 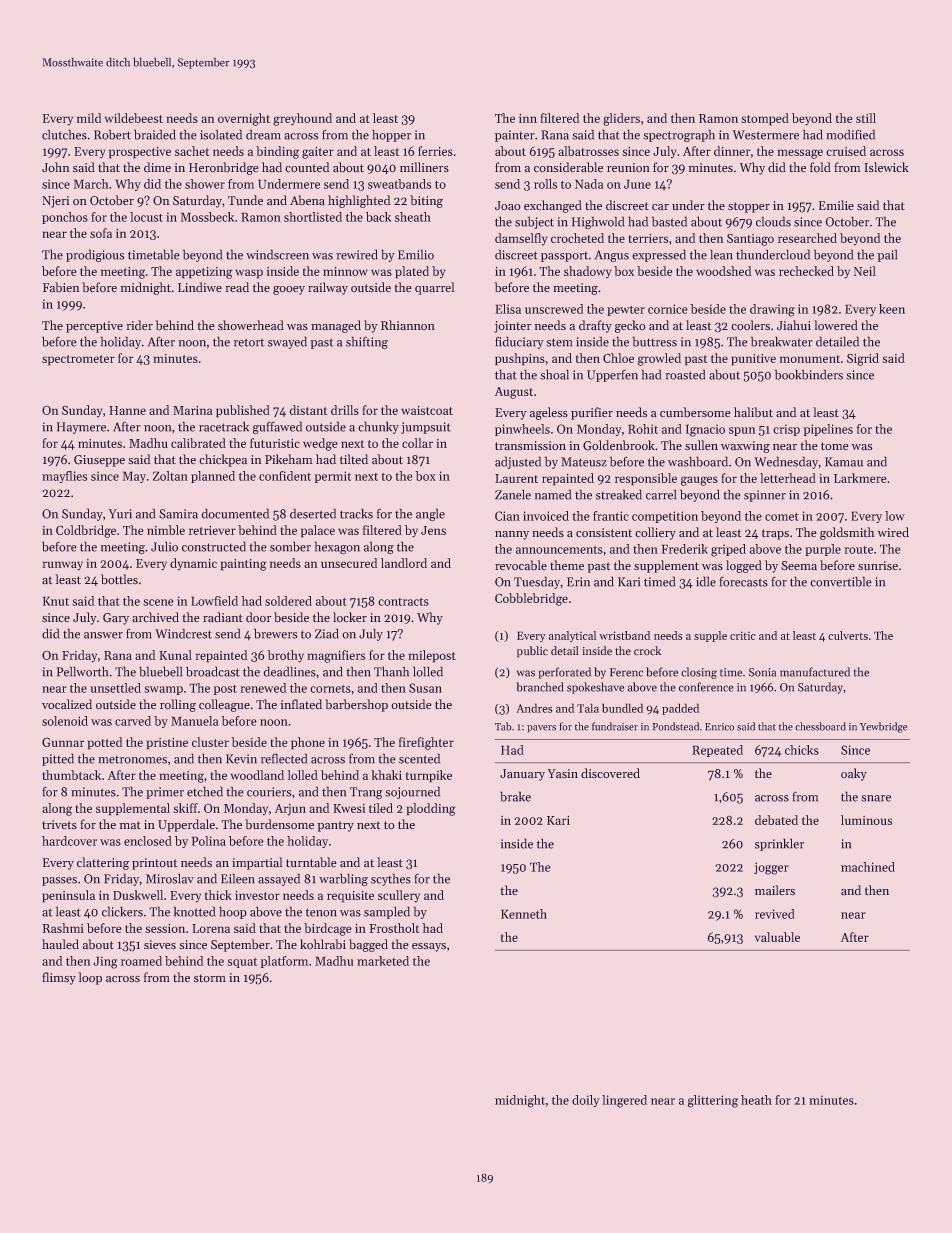 What do you see at coordinates (799, 566) in the page?
I see `Seema` at bounding box center [799, 566].
